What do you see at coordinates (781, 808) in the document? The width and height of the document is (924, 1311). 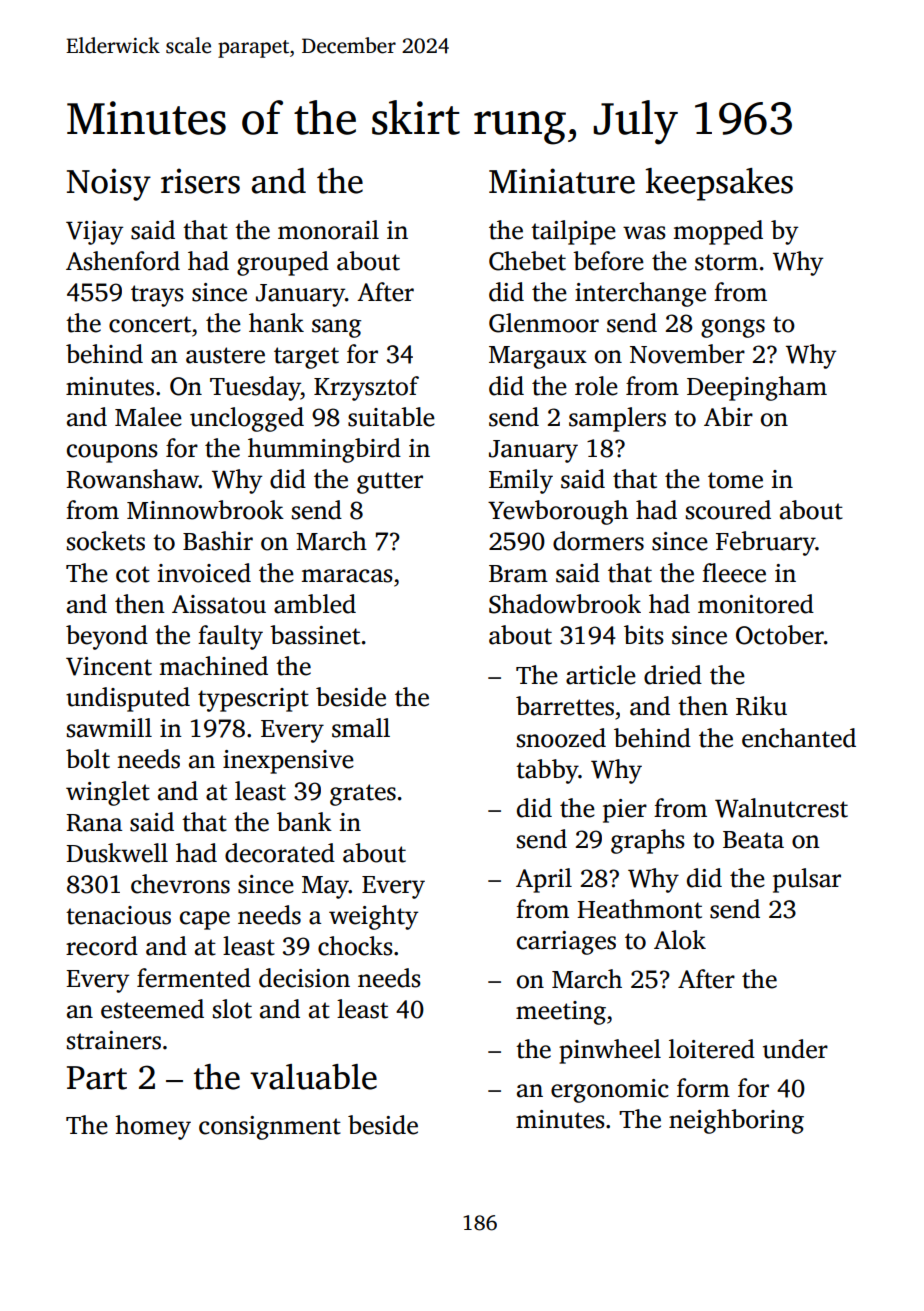 I see `Walnutcrest` at bounding box center [781, 808].
